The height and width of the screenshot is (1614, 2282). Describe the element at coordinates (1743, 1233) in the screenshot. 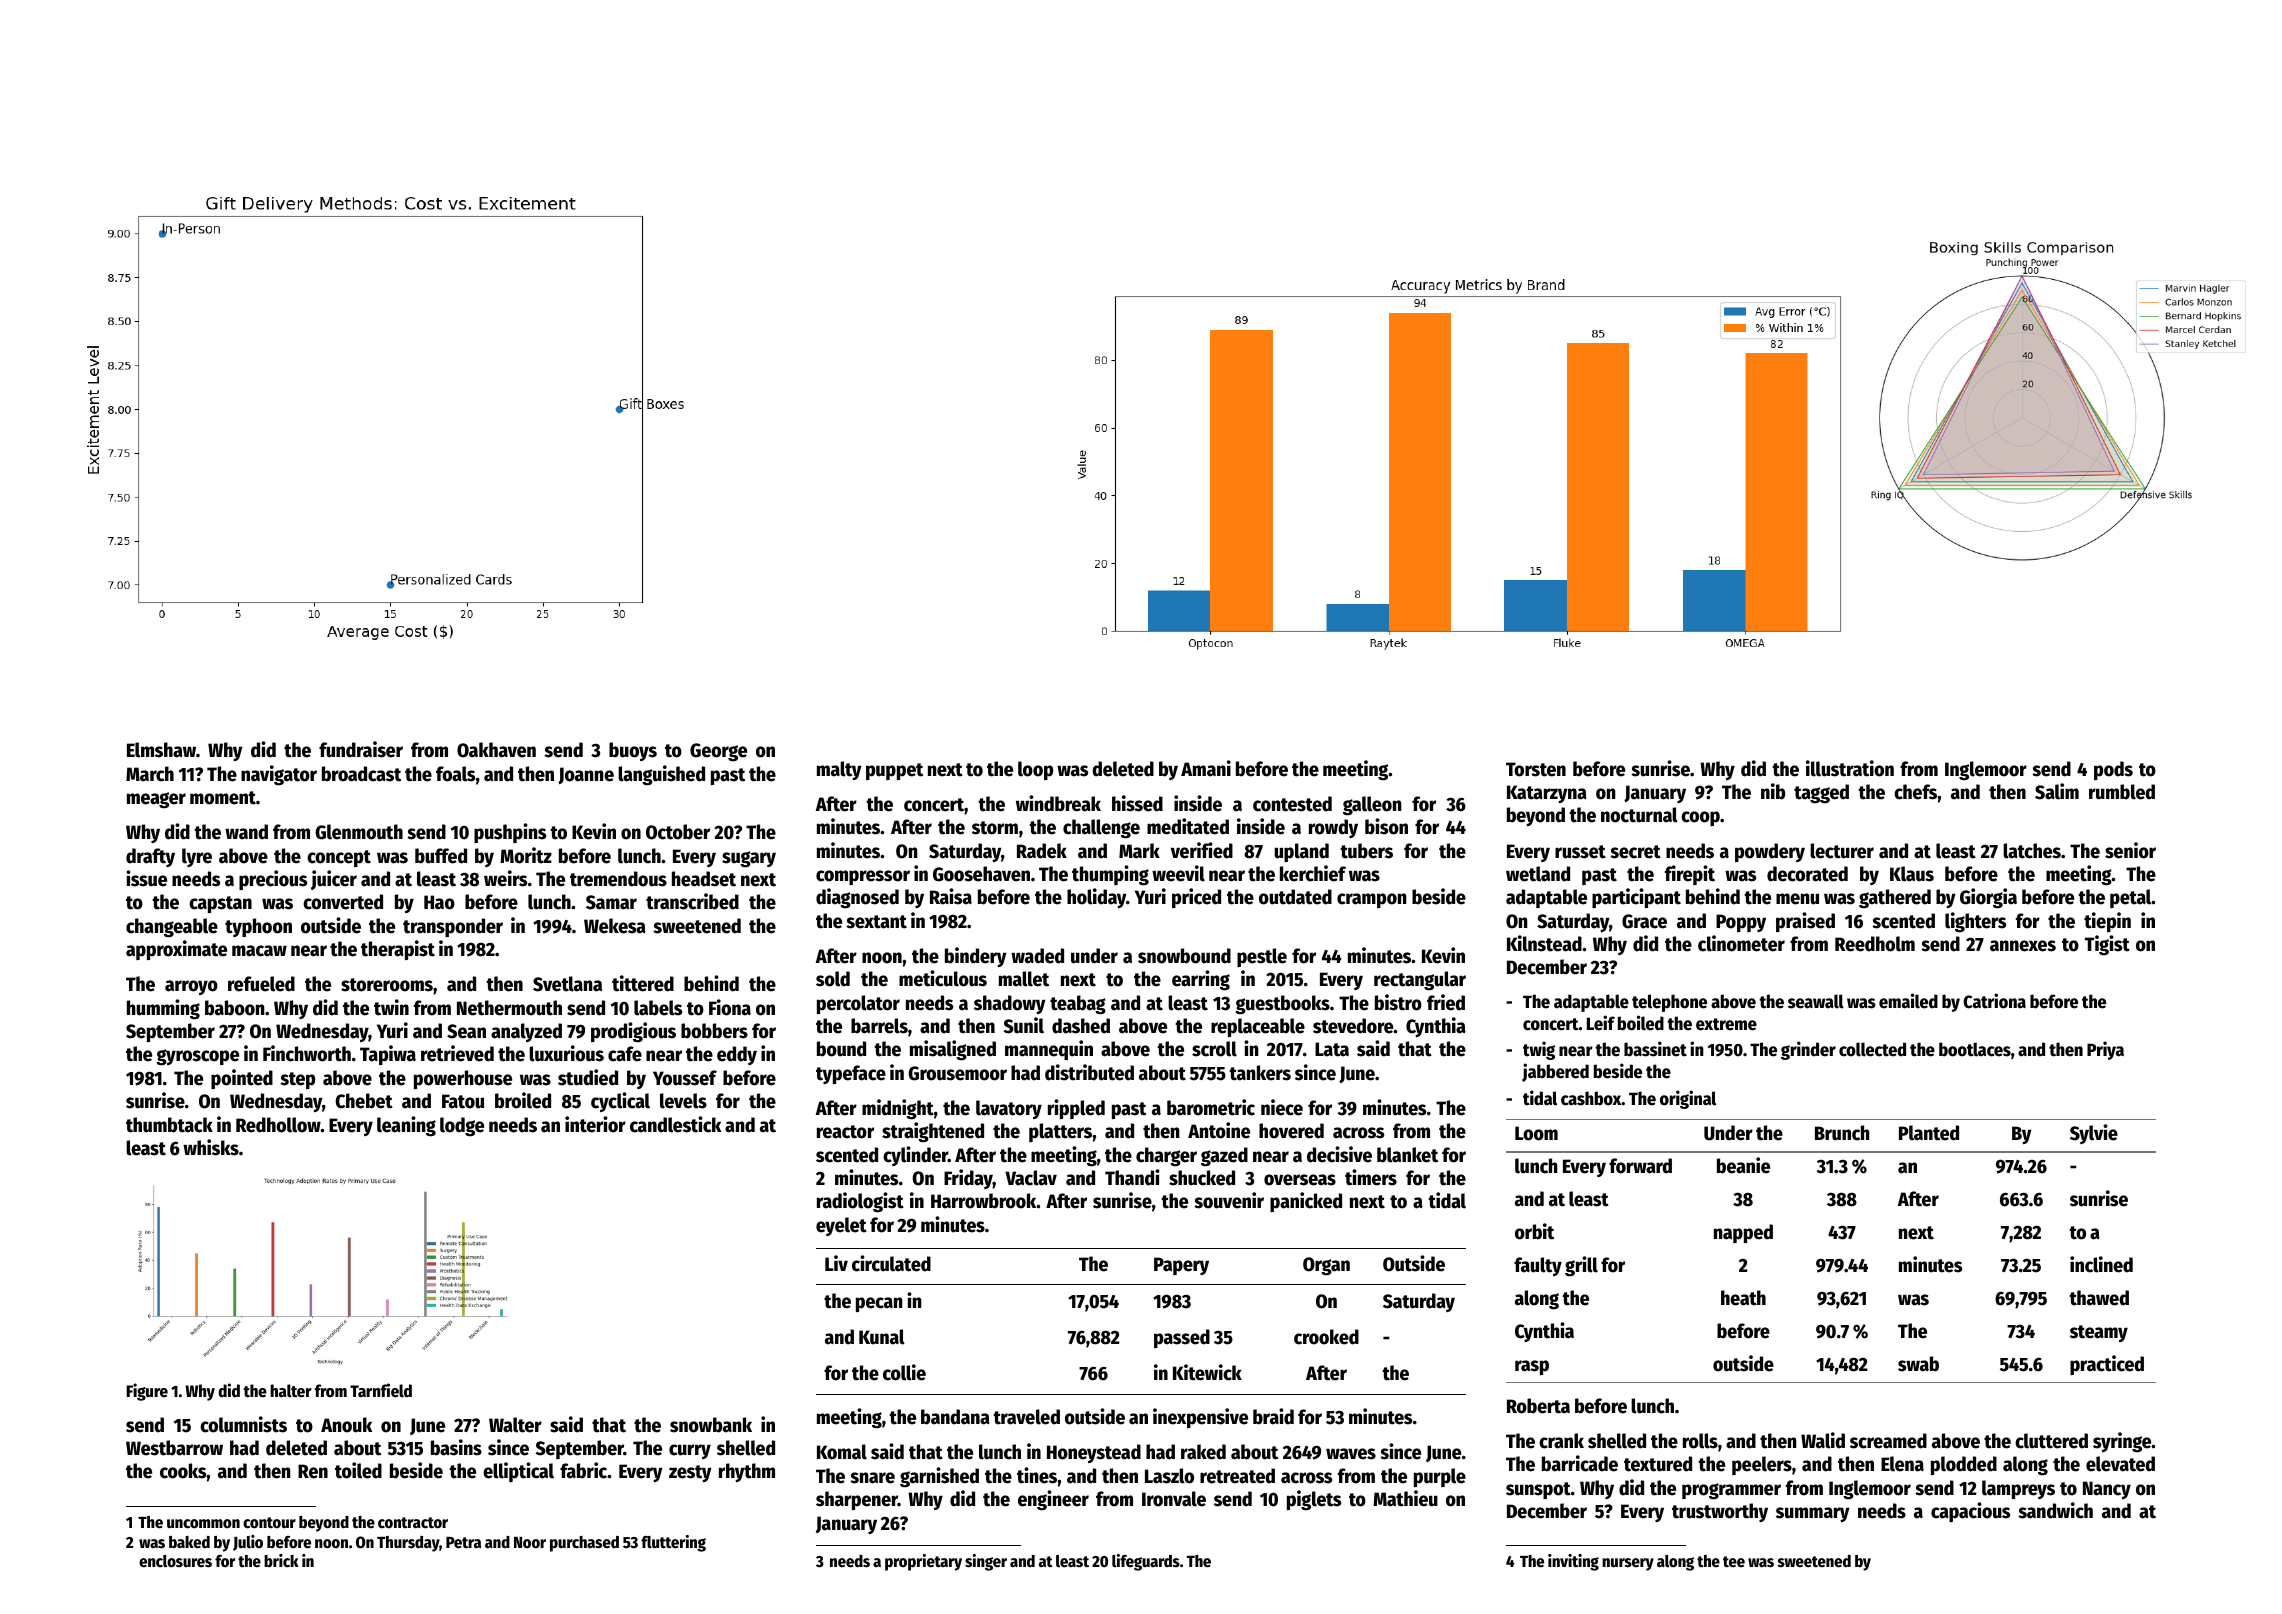

I see `napped` at that location.
